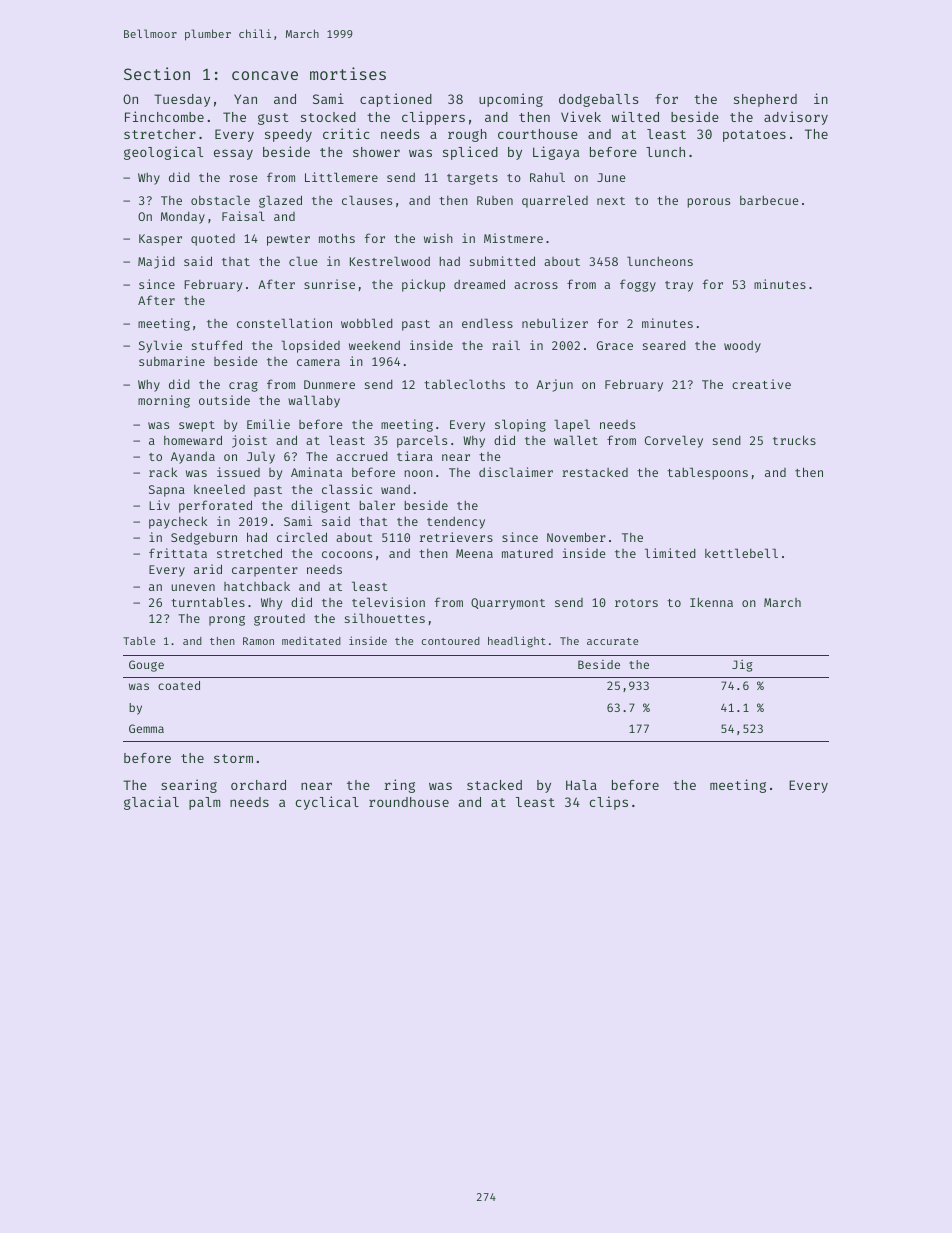 The width and height of the page is (952, 1233). What do you see at coordinates (765, 100) in the page?
I see `shepherd` at bounding box center [765, 100].
